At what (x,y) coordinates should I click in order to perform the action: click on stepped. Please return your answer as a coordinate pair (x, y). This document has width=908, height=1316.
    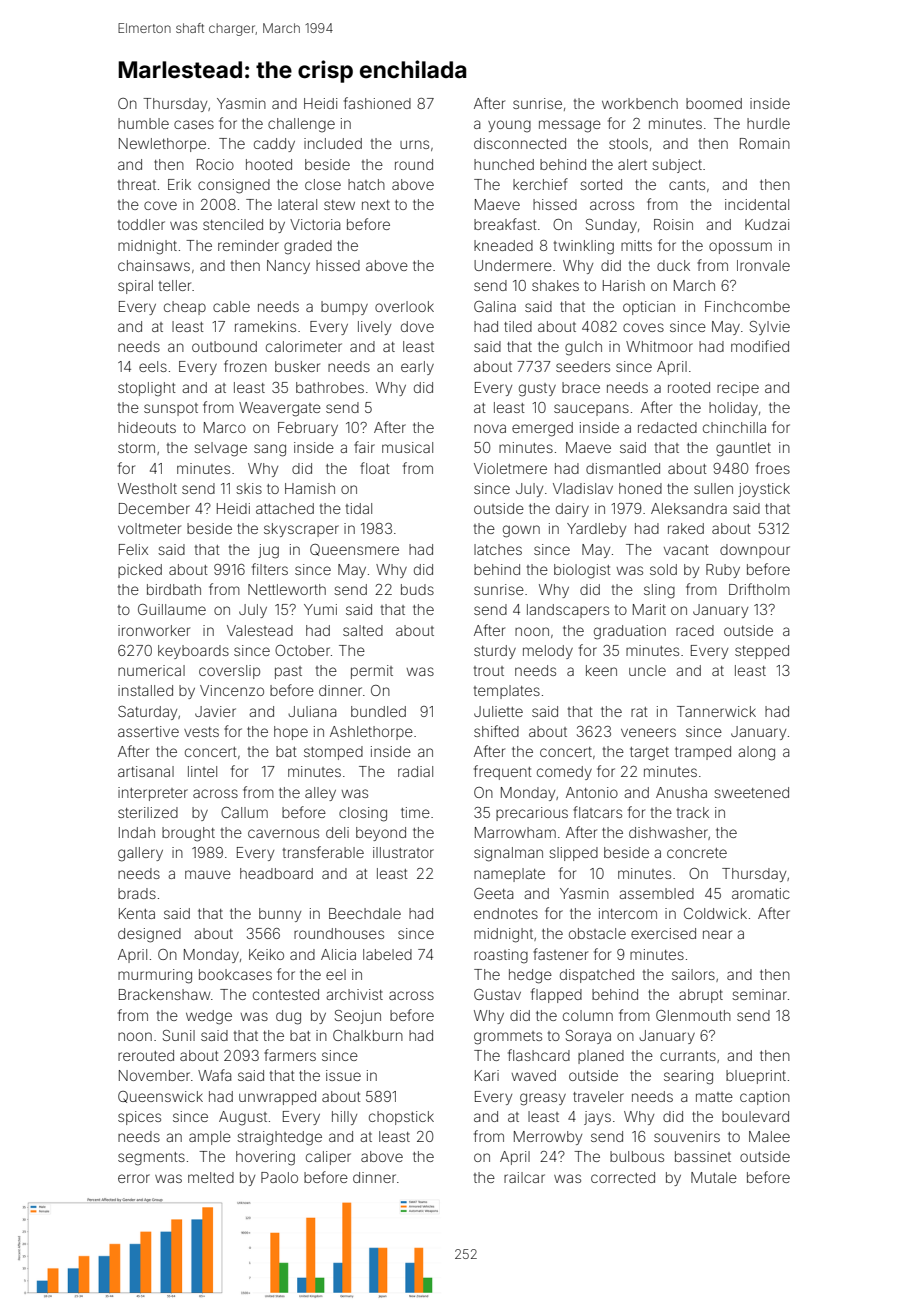
    Looking at the image, I should click on (762, 652).
